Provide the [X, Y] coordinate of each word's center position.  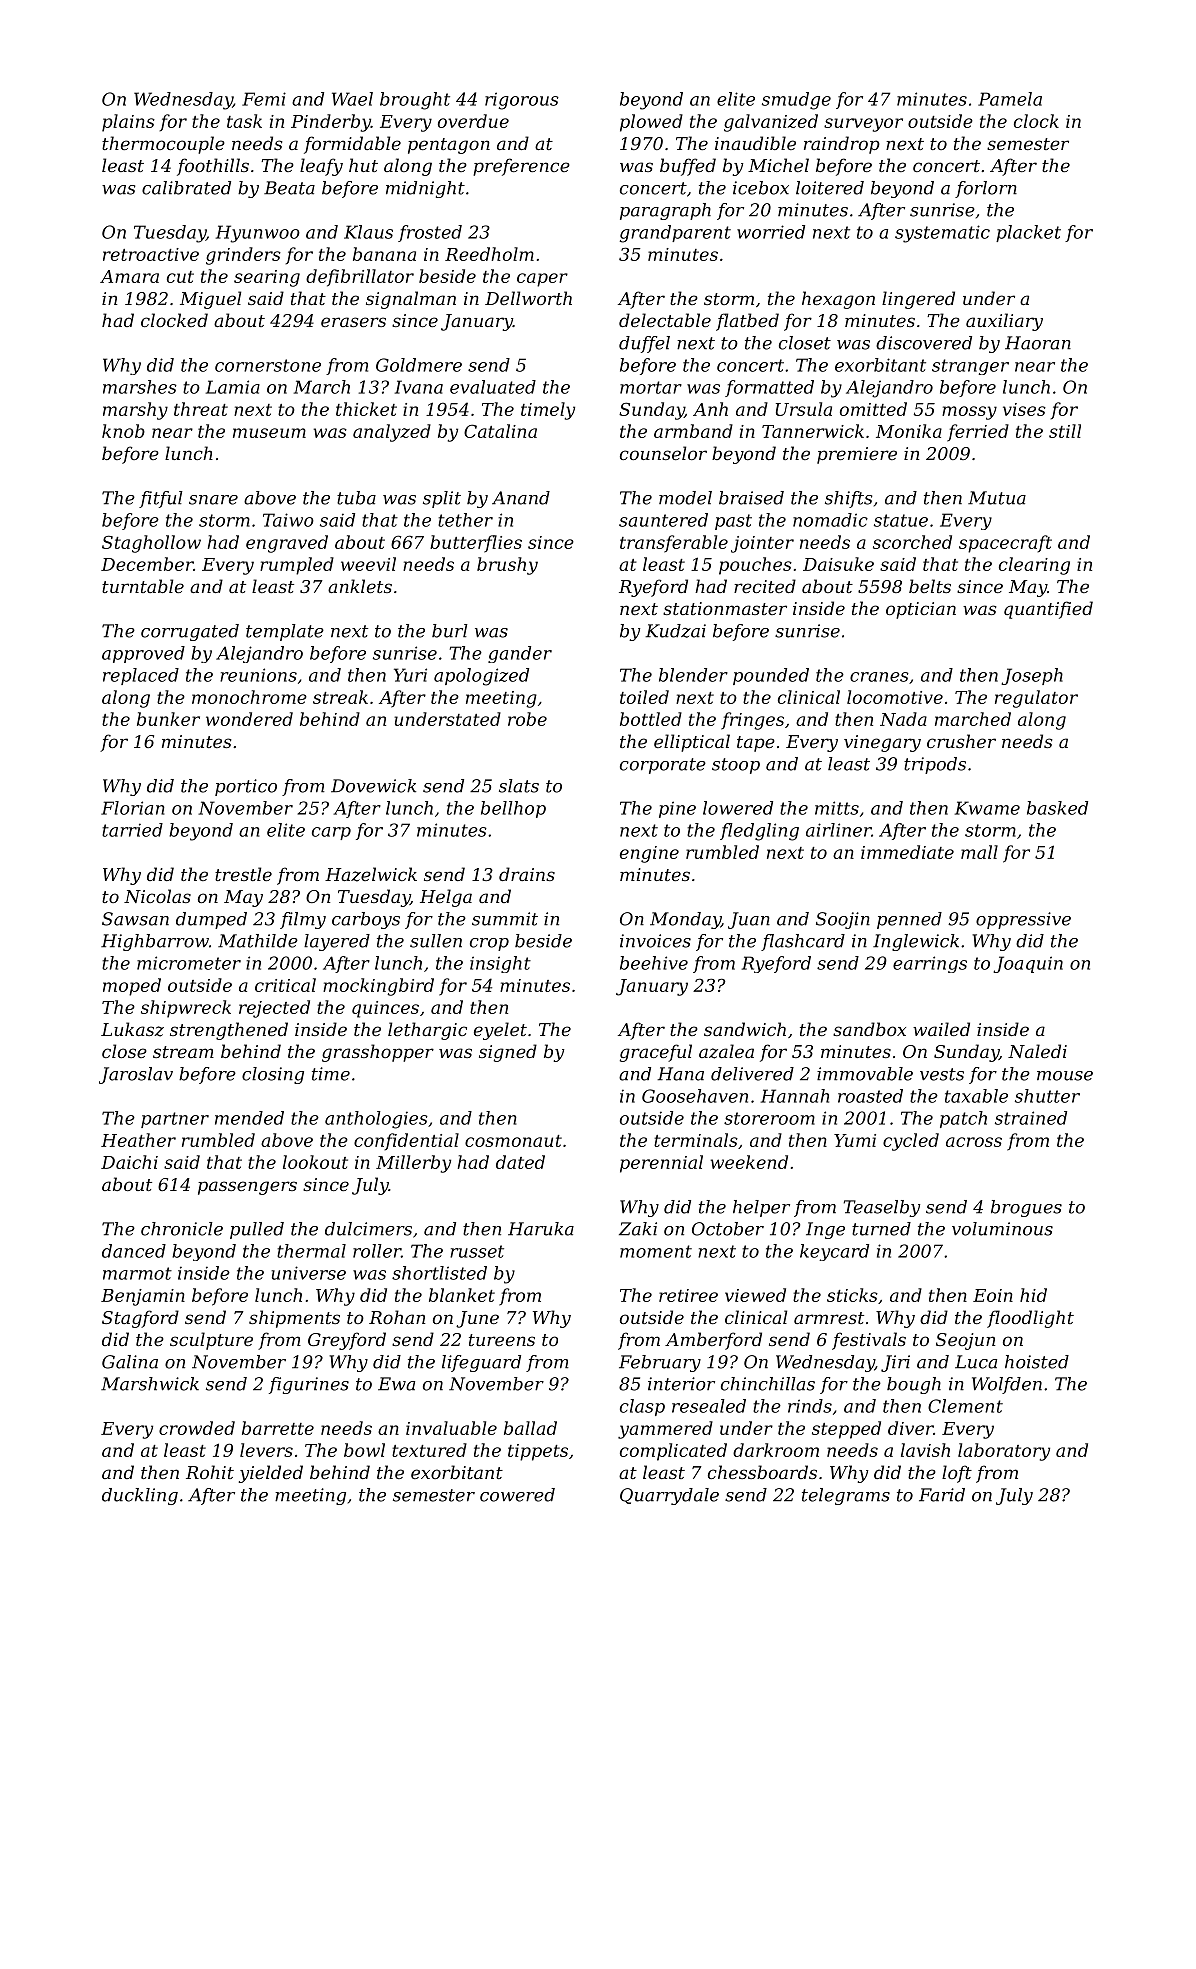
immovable [865, 1074]
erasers [353, 322]
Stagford [140, 1319]
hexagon [838, 300]
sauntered [663, 520]
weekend [749, 1162]
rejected [274, 1009]
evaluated [493, 387]
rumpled [297, 566]
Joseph [1032, 676]
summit [505, 919]
